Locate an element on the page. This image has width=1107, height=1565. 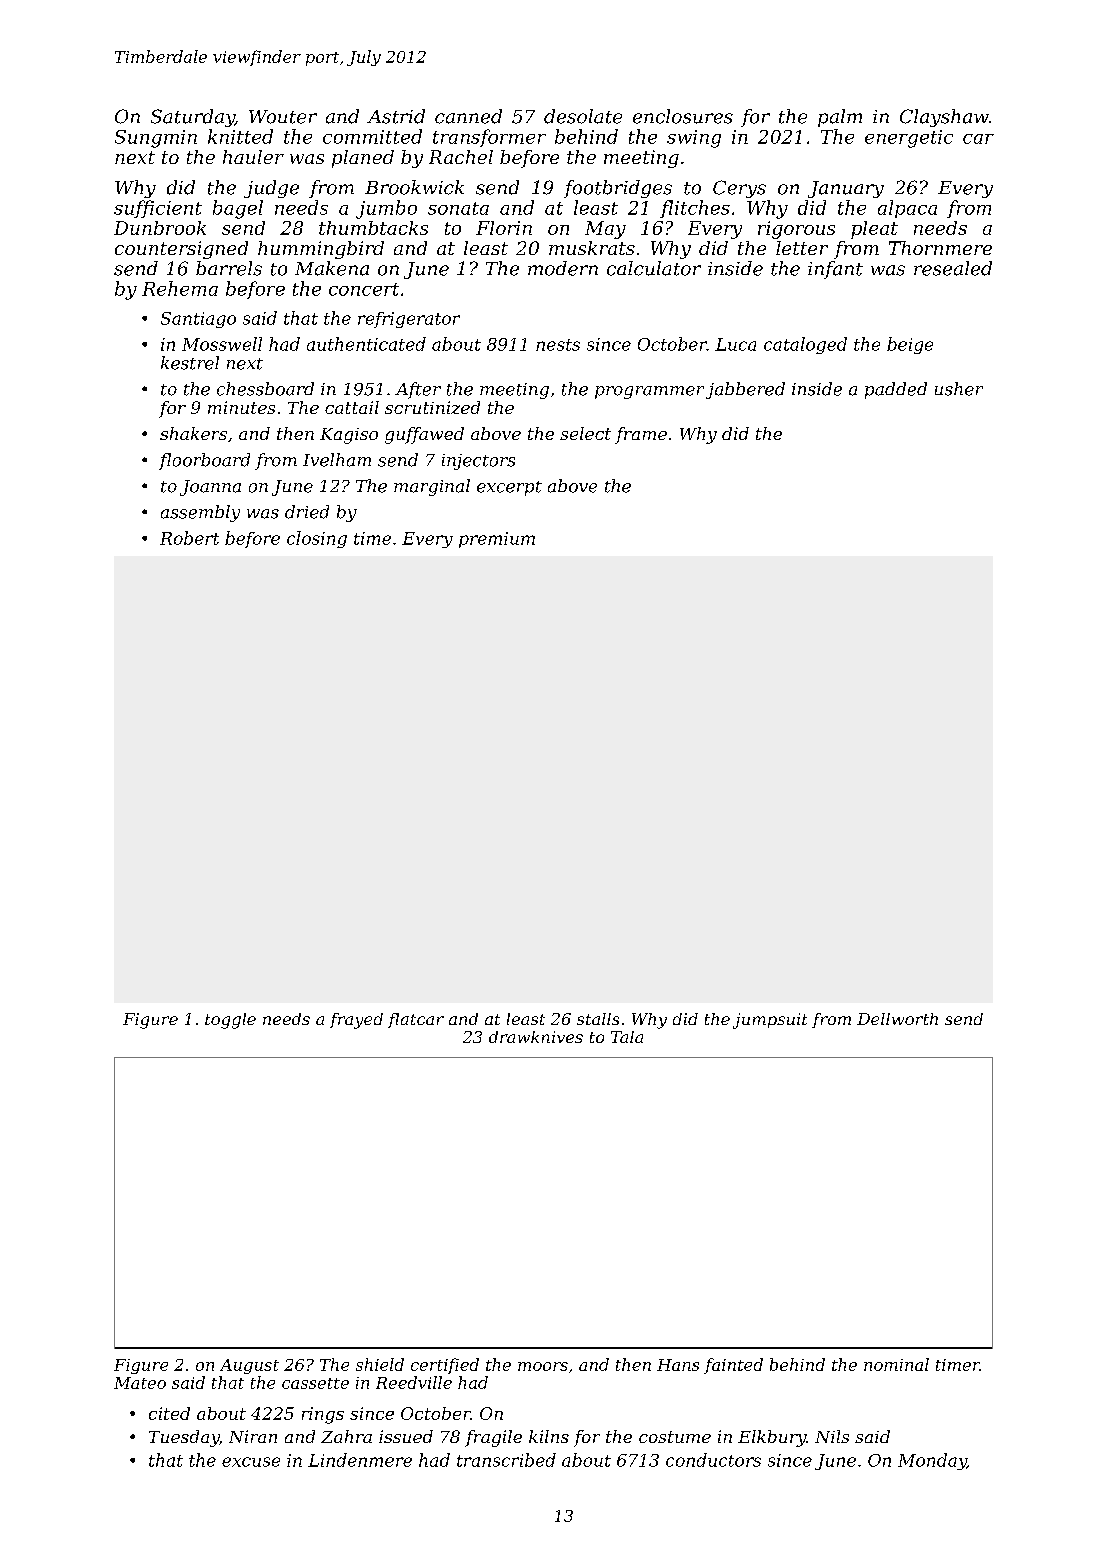
swing is located at coordinates (694, 139).
